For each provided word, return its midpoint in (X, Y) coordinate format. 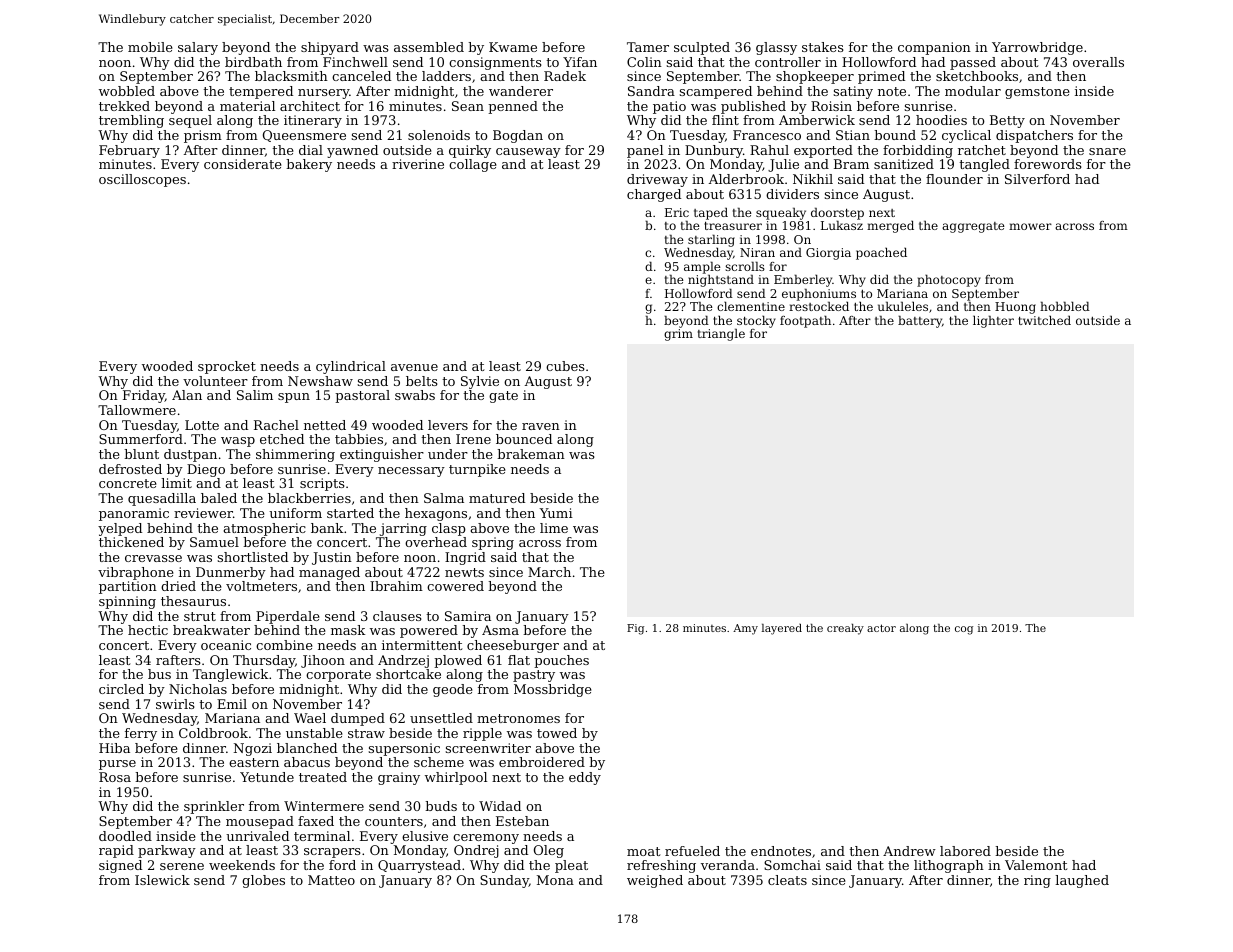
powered (429, 631)
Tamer (648, 47)
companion (934, 48)
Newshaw (320, 381)
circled (121, 689)
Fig (635, 629)
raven (541, 426)
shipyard (330, 48)
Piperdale (288, 617)
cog (964, 630)
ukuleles (903, 306)
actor (881, 628)
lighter (993, 321)
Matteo (331, 880)
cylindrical (351, 367)
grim (678, 335)
